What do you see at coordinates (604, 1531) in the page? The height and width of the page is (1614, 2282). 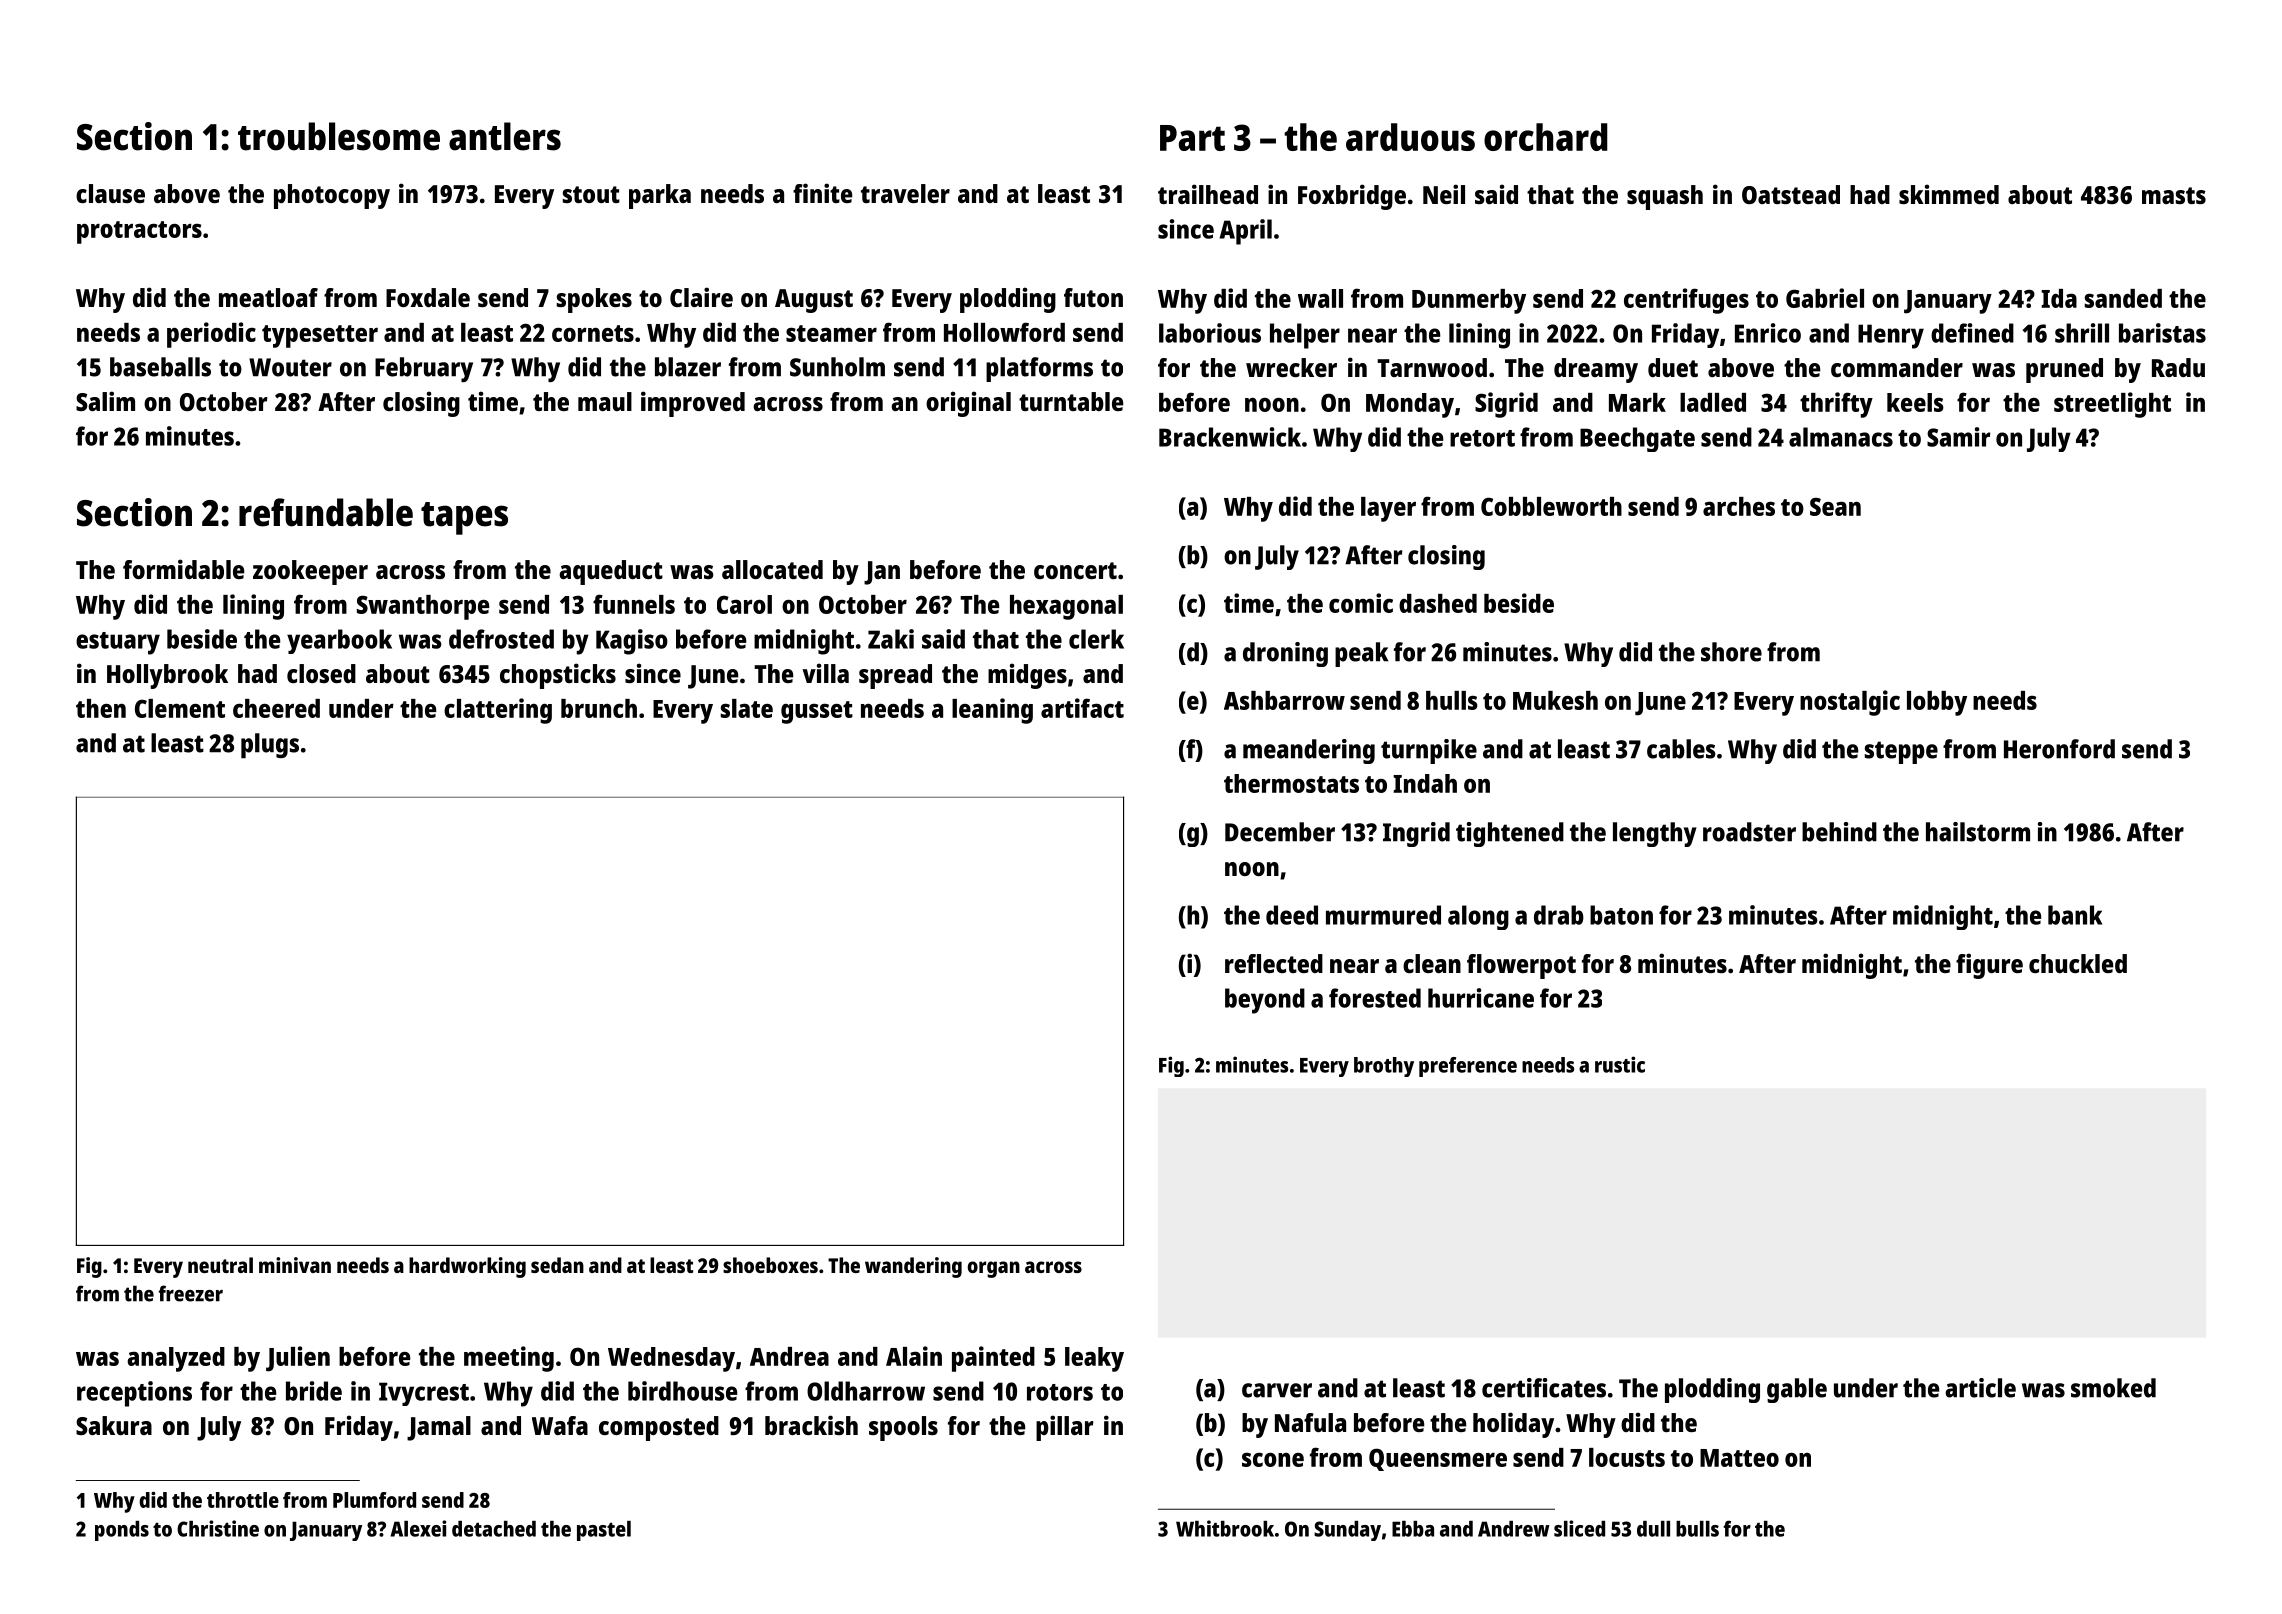 I see `pastel` at bounding box center [604, 1531].
